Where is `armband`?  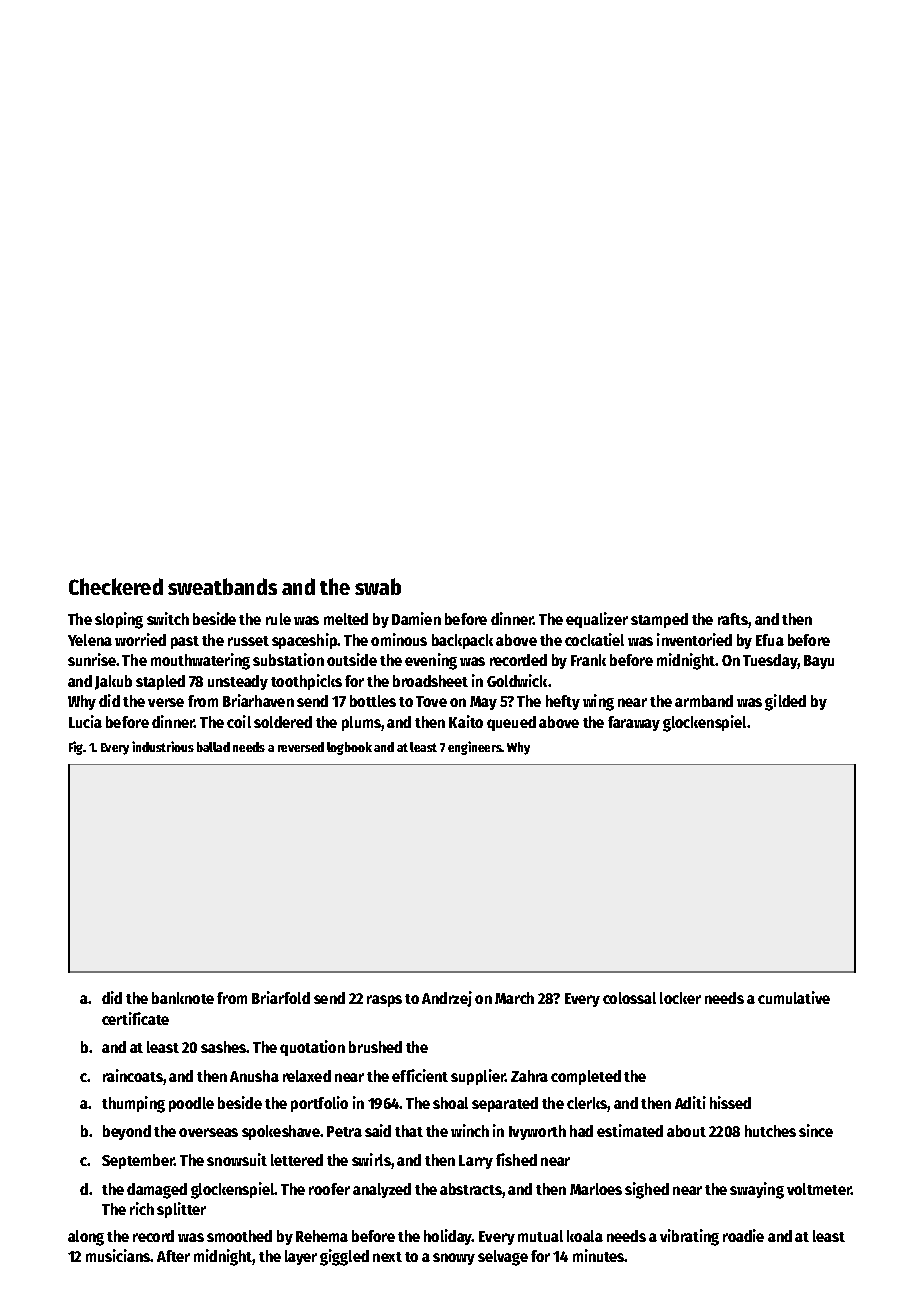
armband is located at coordinates (704, 701).
